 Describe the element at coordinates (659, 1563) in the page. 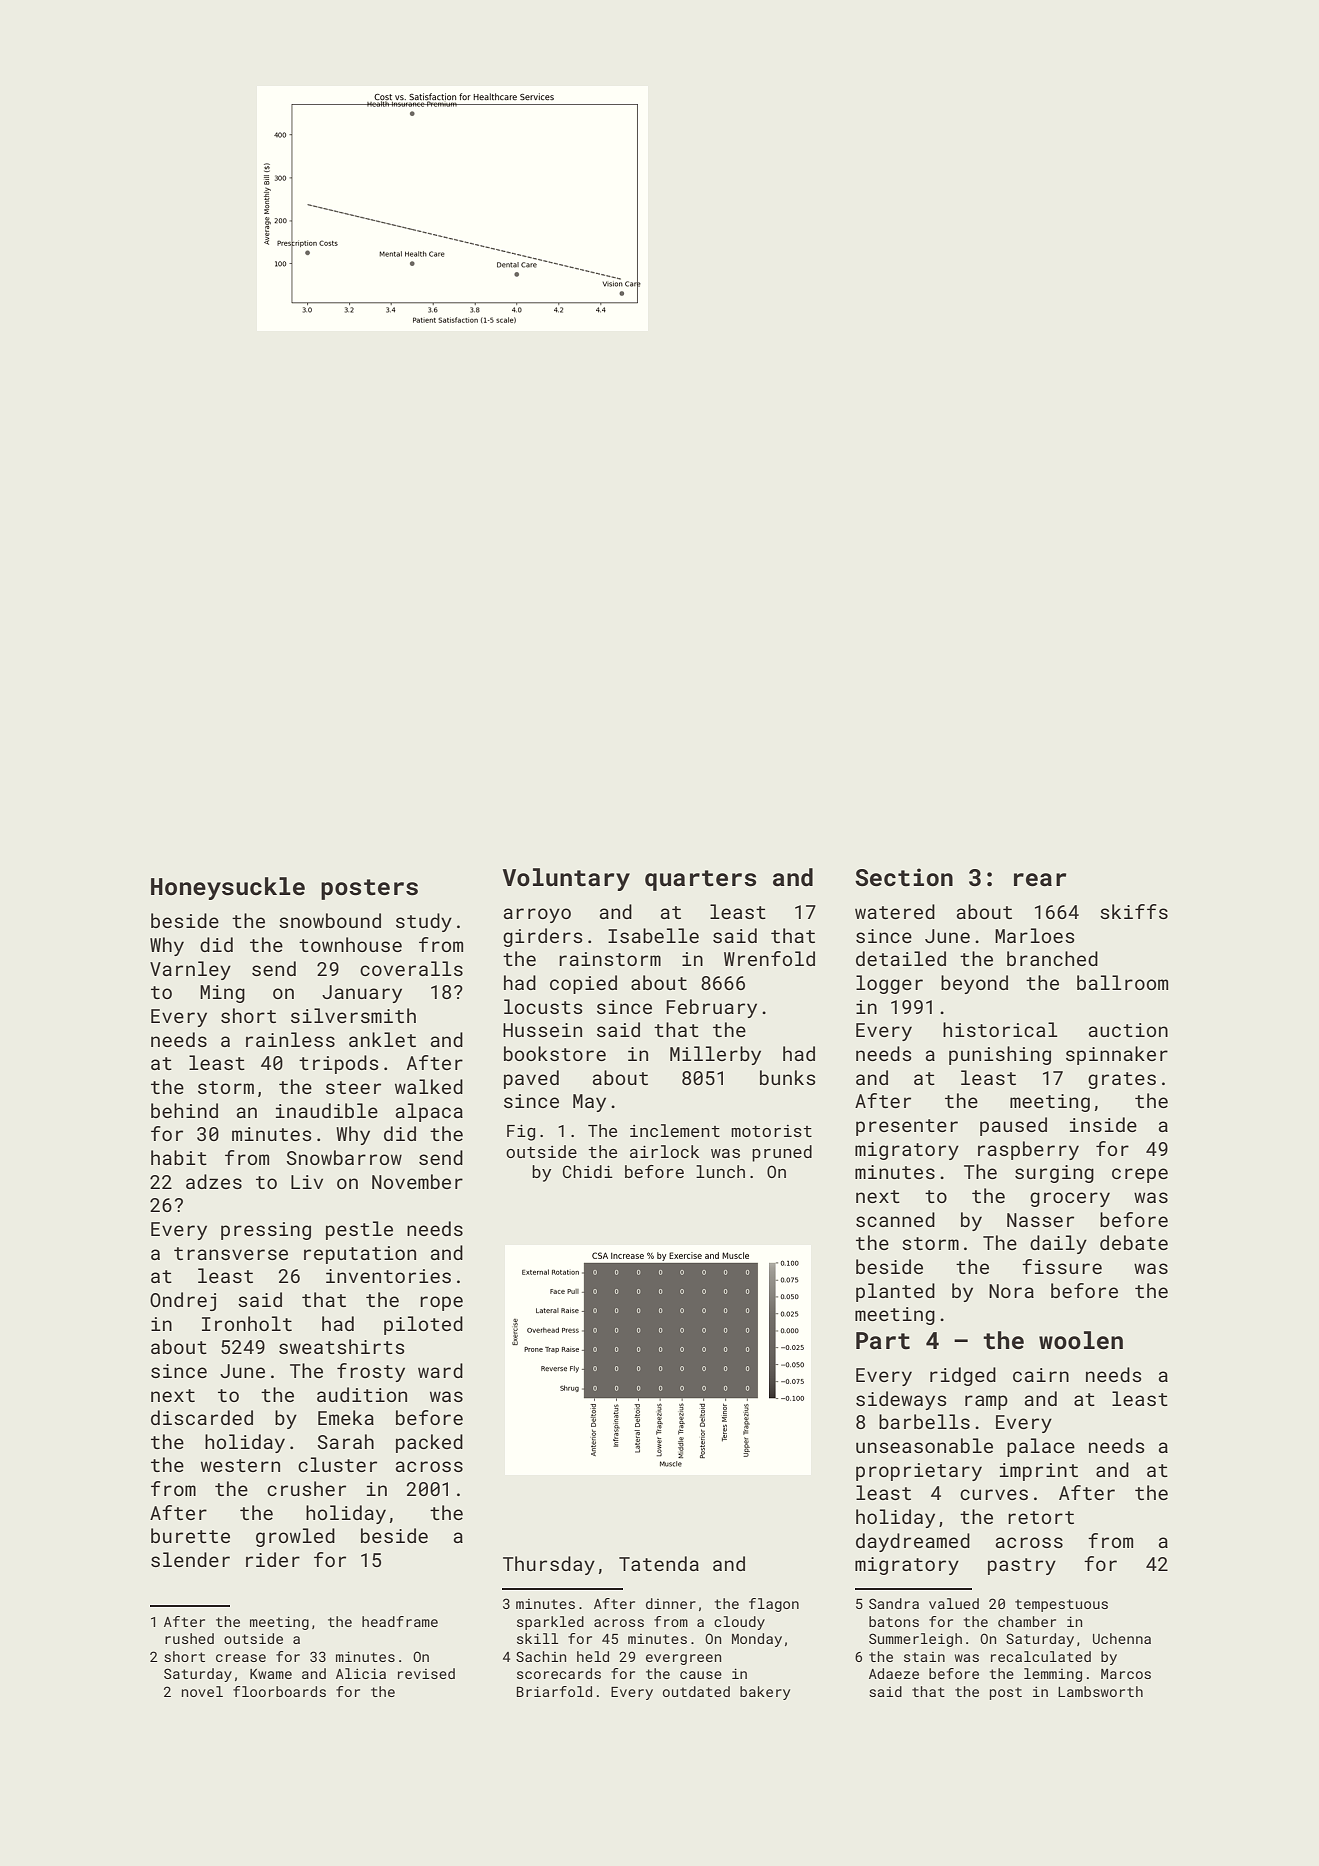

I see `Tatenda` at that location.
